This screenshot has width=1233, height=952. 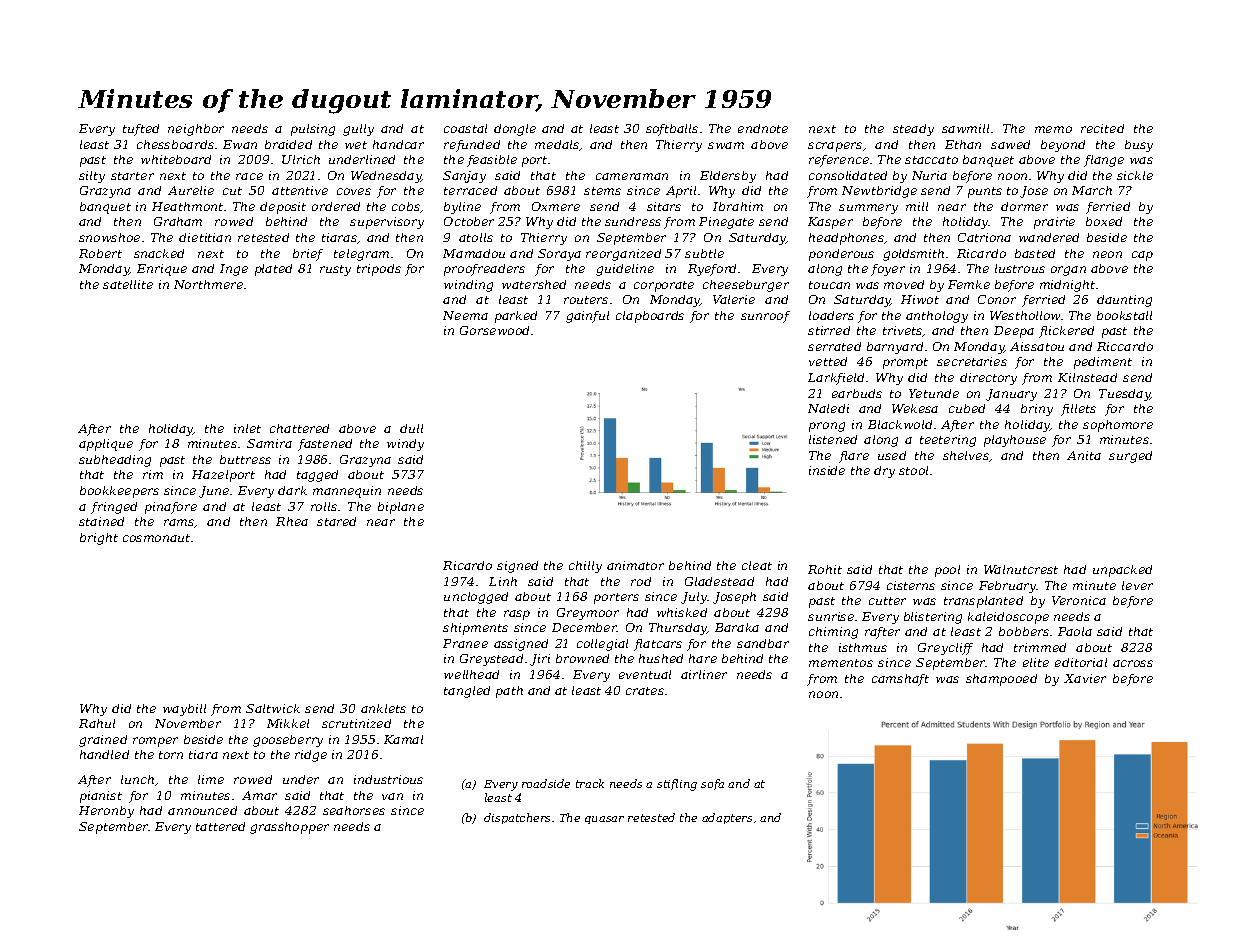 What do you see at coordinates (727, 818) in the screenshot?
I see `adapters` at bounding box center [727, 818].
